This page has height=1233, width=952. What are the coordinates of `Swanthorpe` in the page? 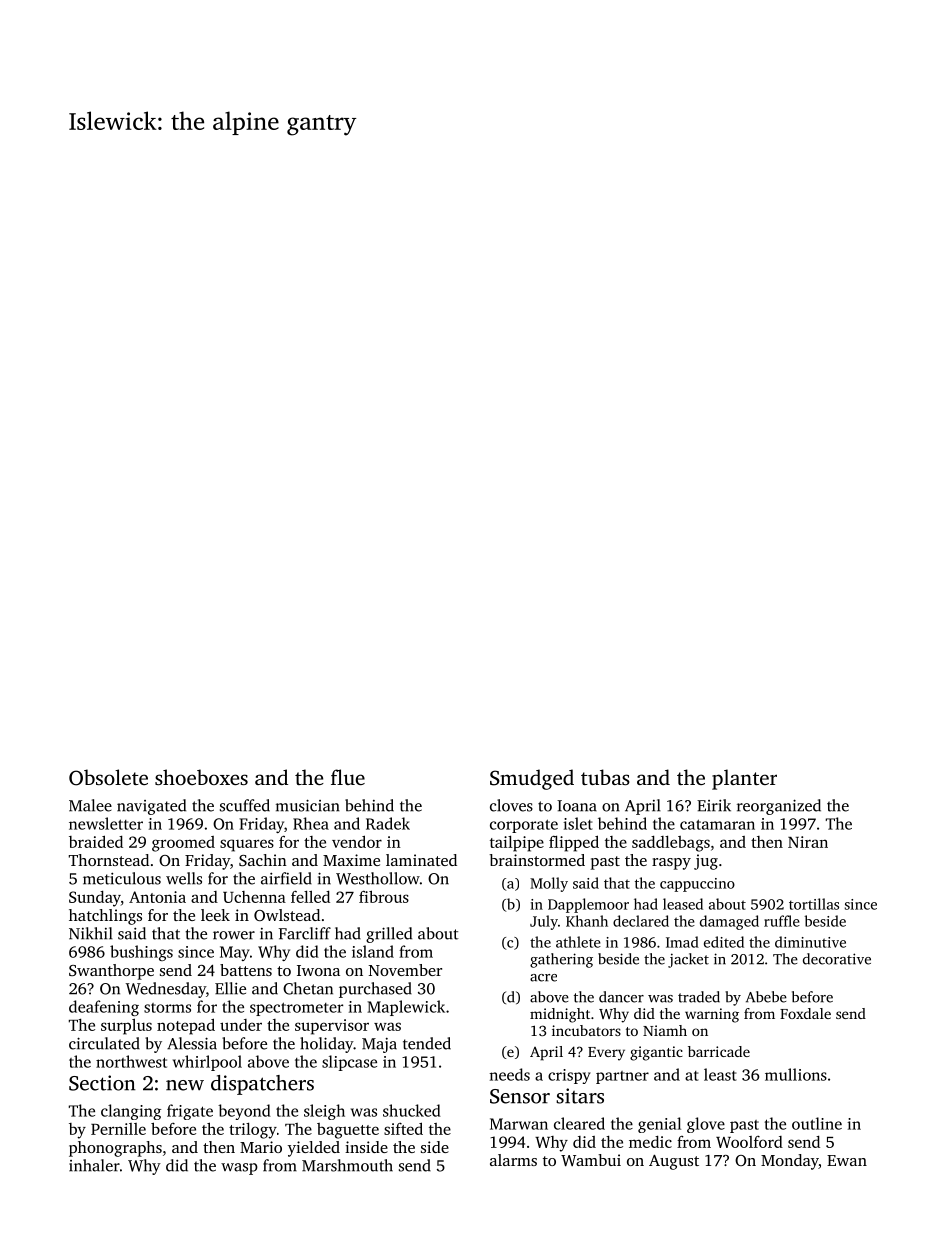 It's located at (111, 972).
